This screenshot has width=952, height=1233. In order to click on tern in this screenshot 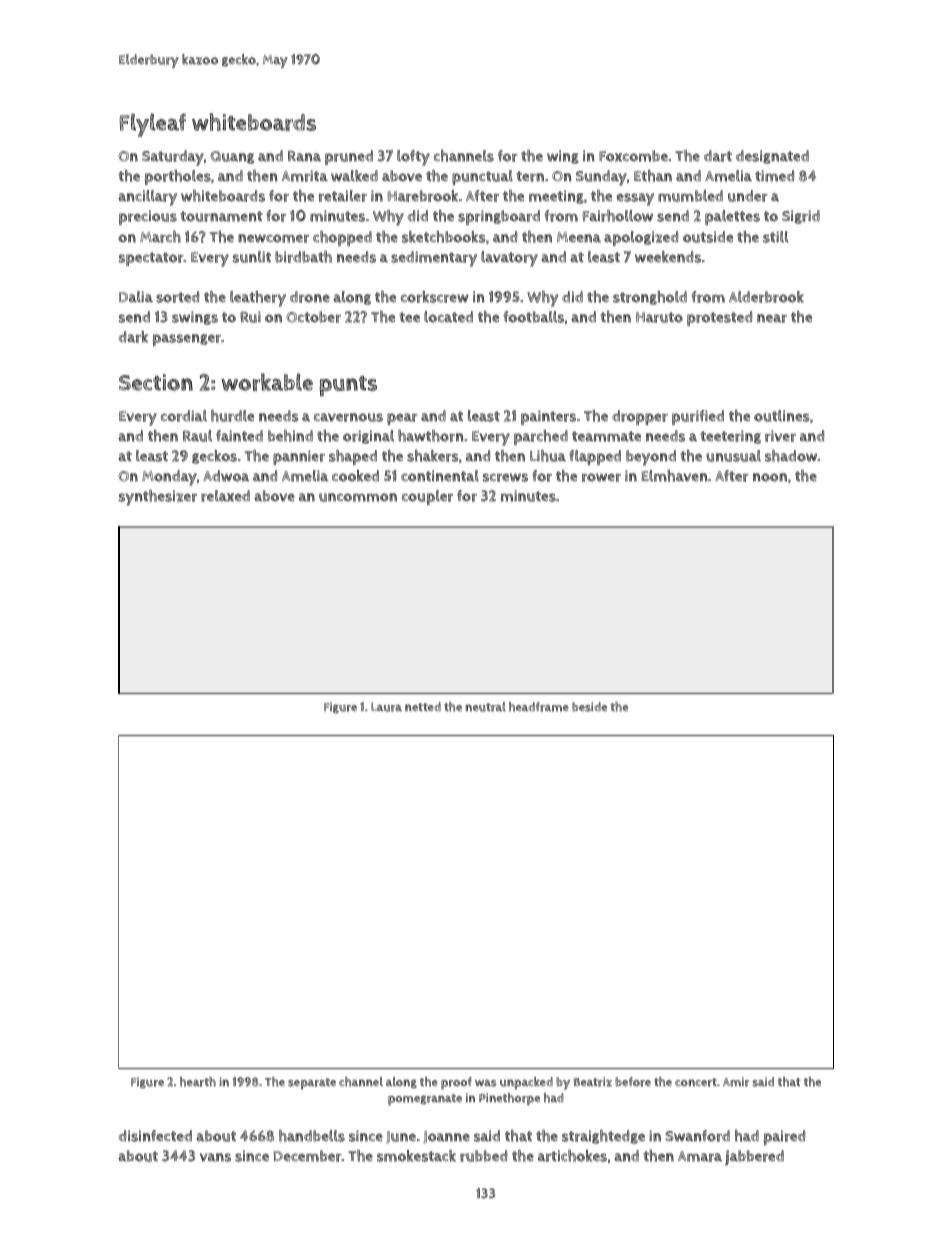, I will do `click(530, 176)`.
